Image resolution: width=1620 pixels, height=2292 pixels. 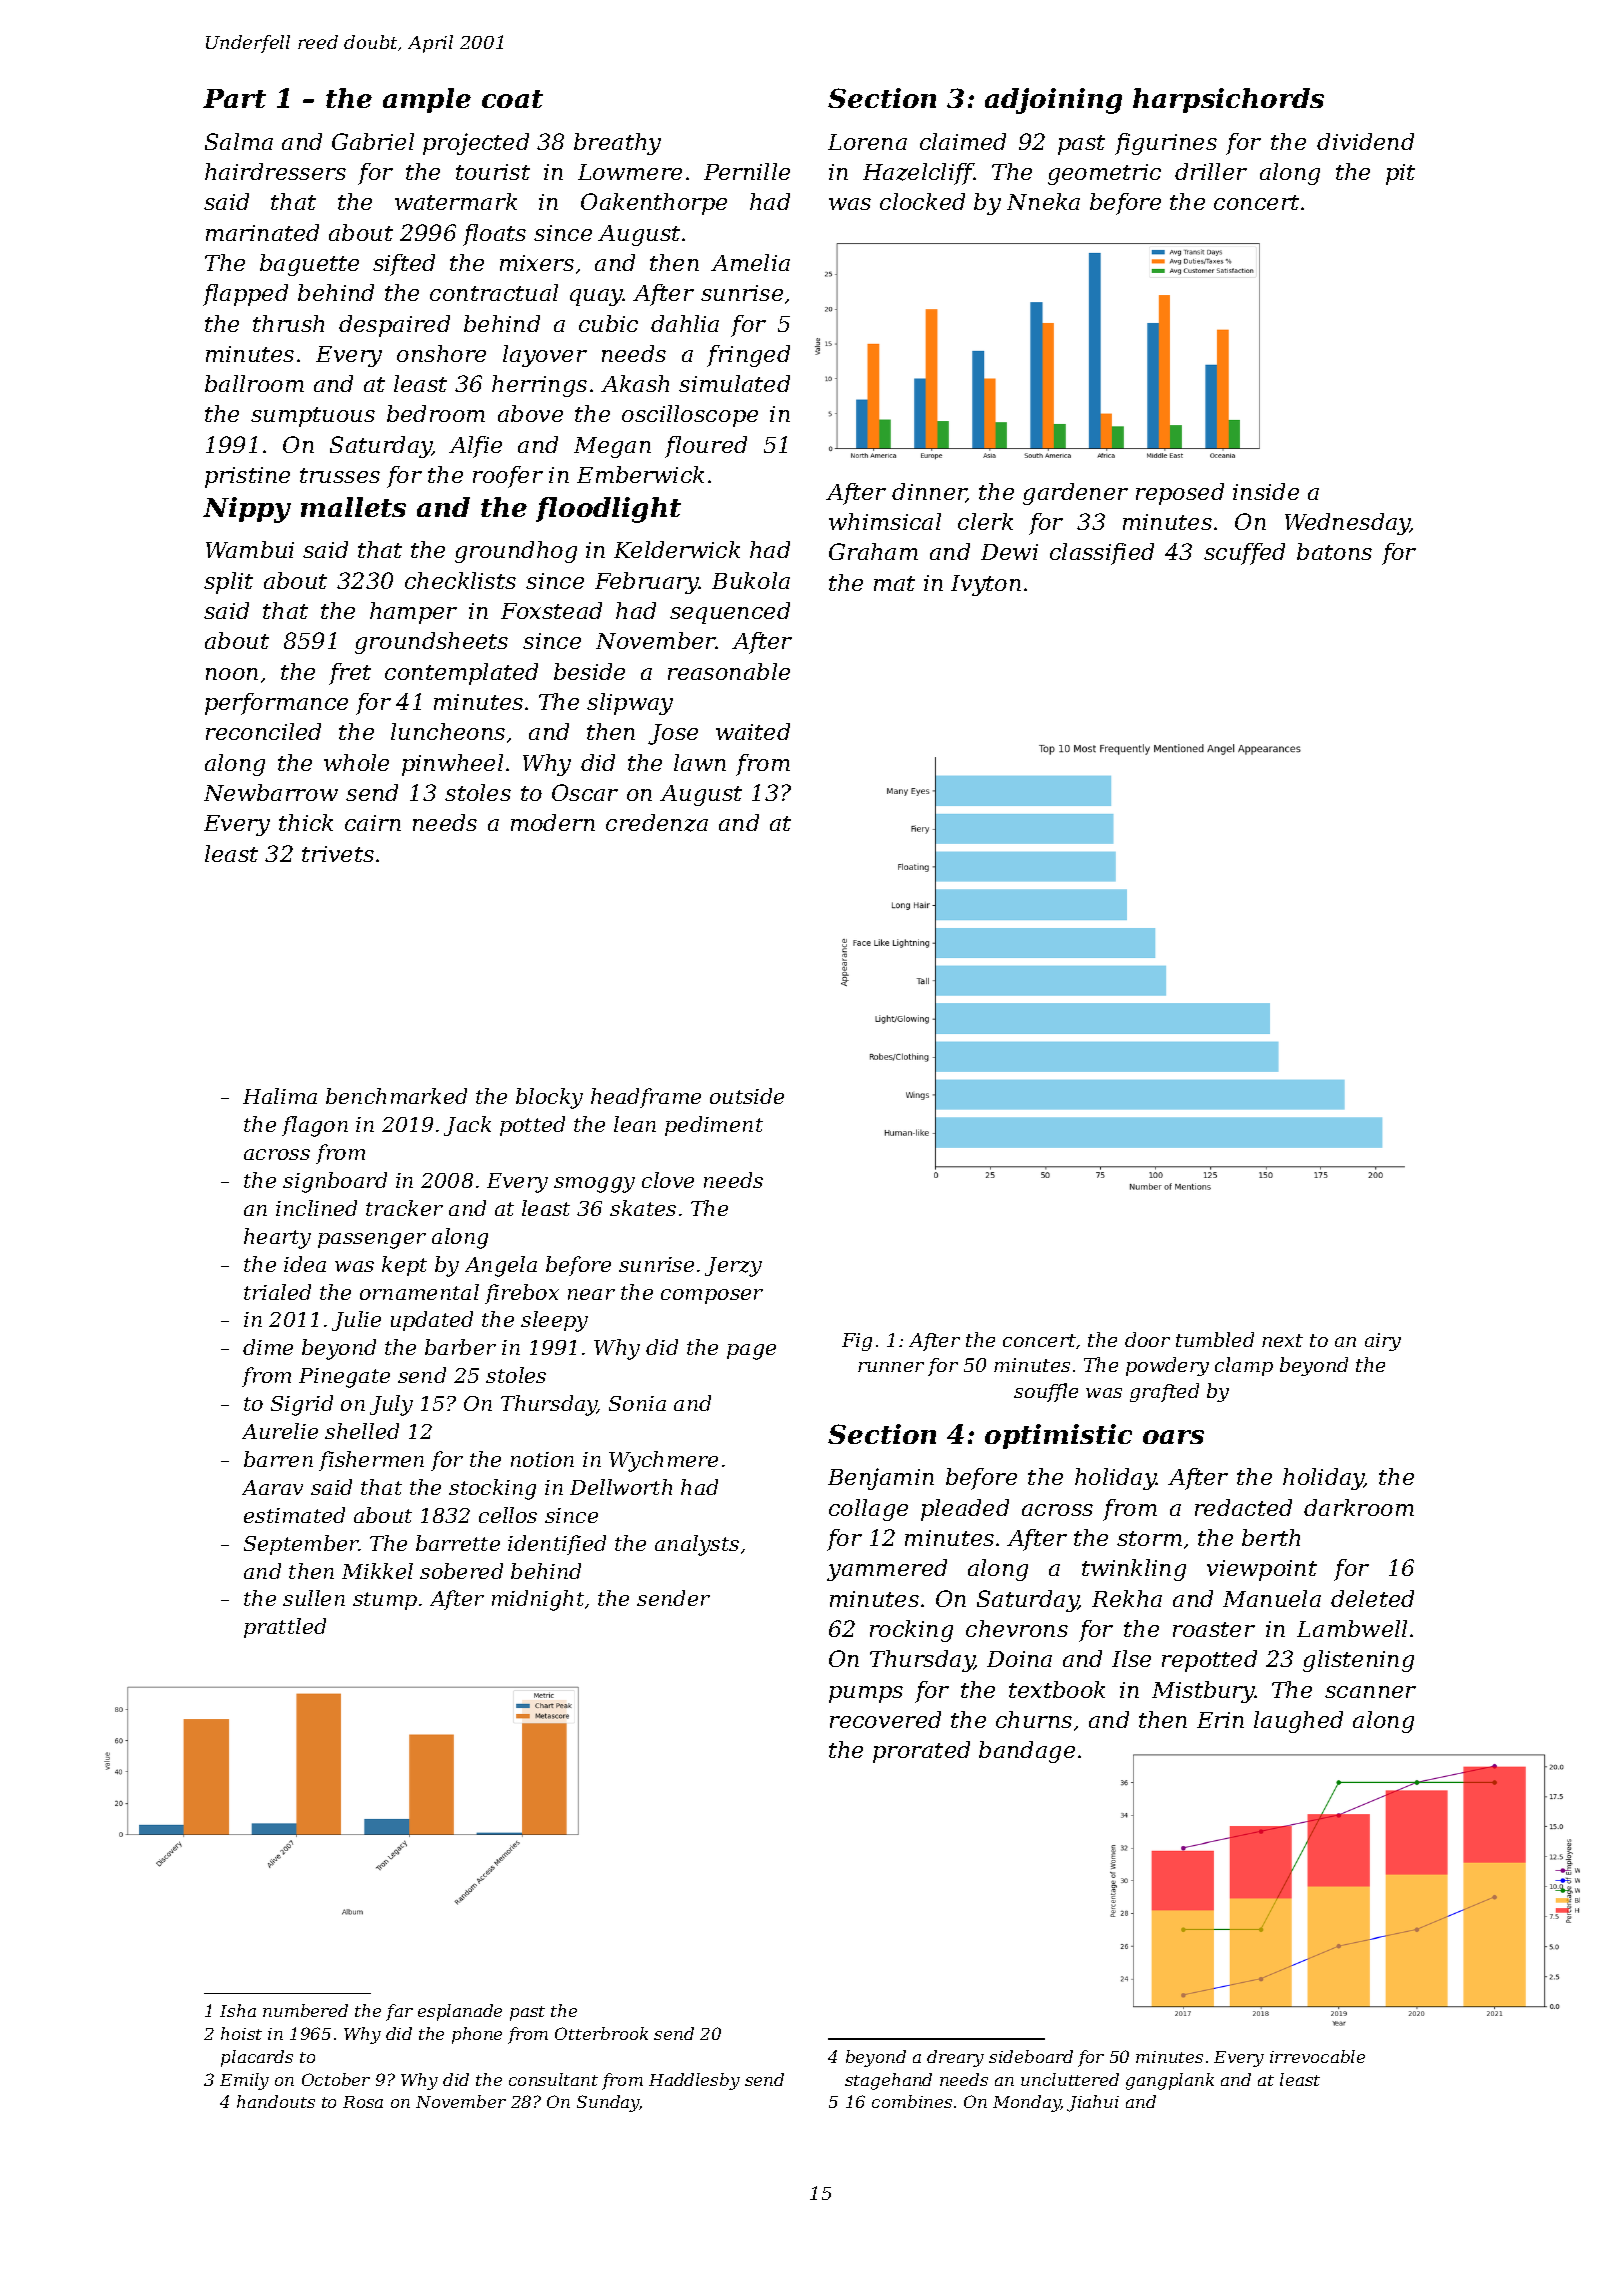 I want to click on above, so click(x=530, y=413).
